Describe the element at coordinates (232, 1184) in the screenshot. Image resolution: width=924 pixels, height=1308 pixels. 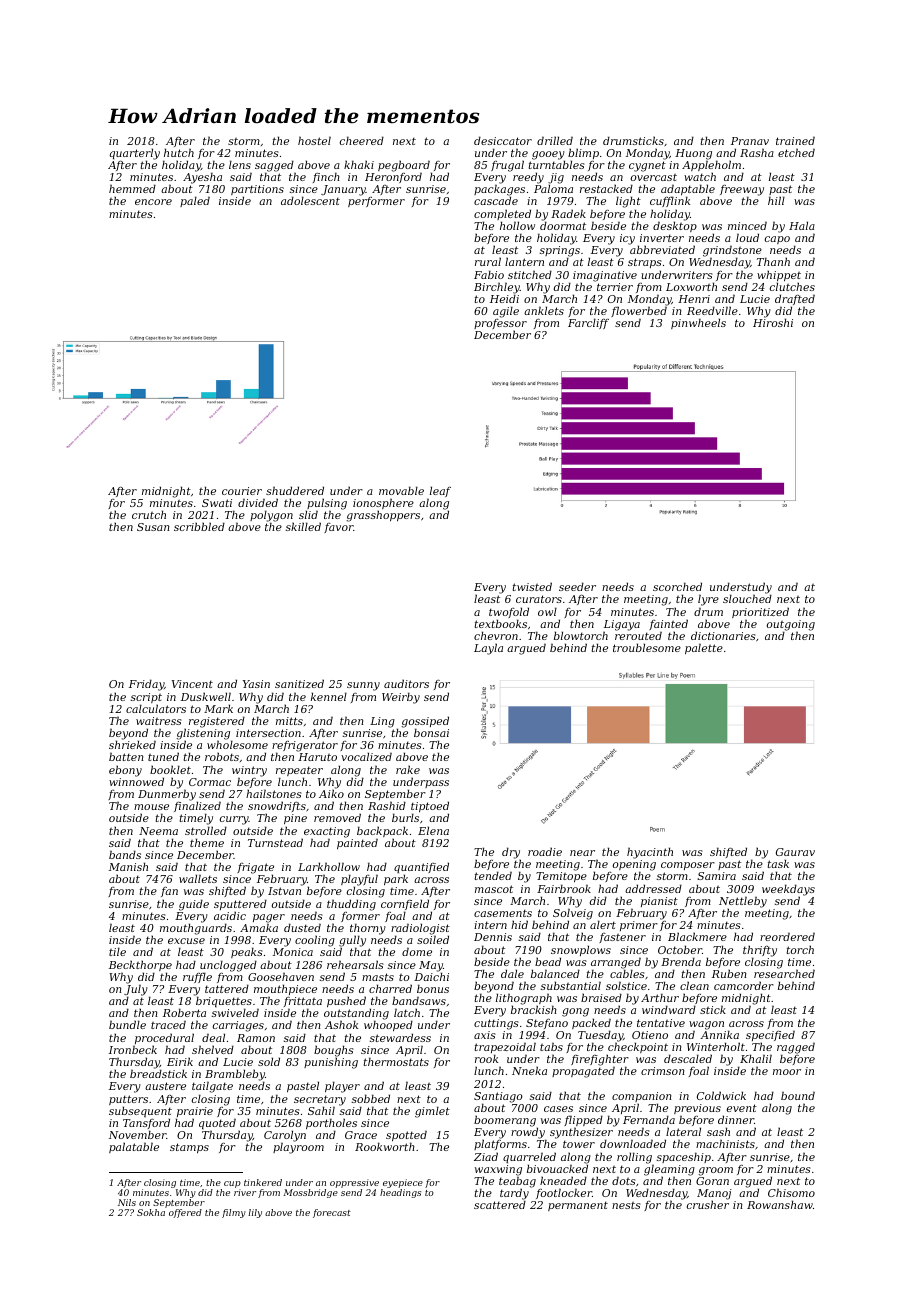
I see `cup` at that location.
